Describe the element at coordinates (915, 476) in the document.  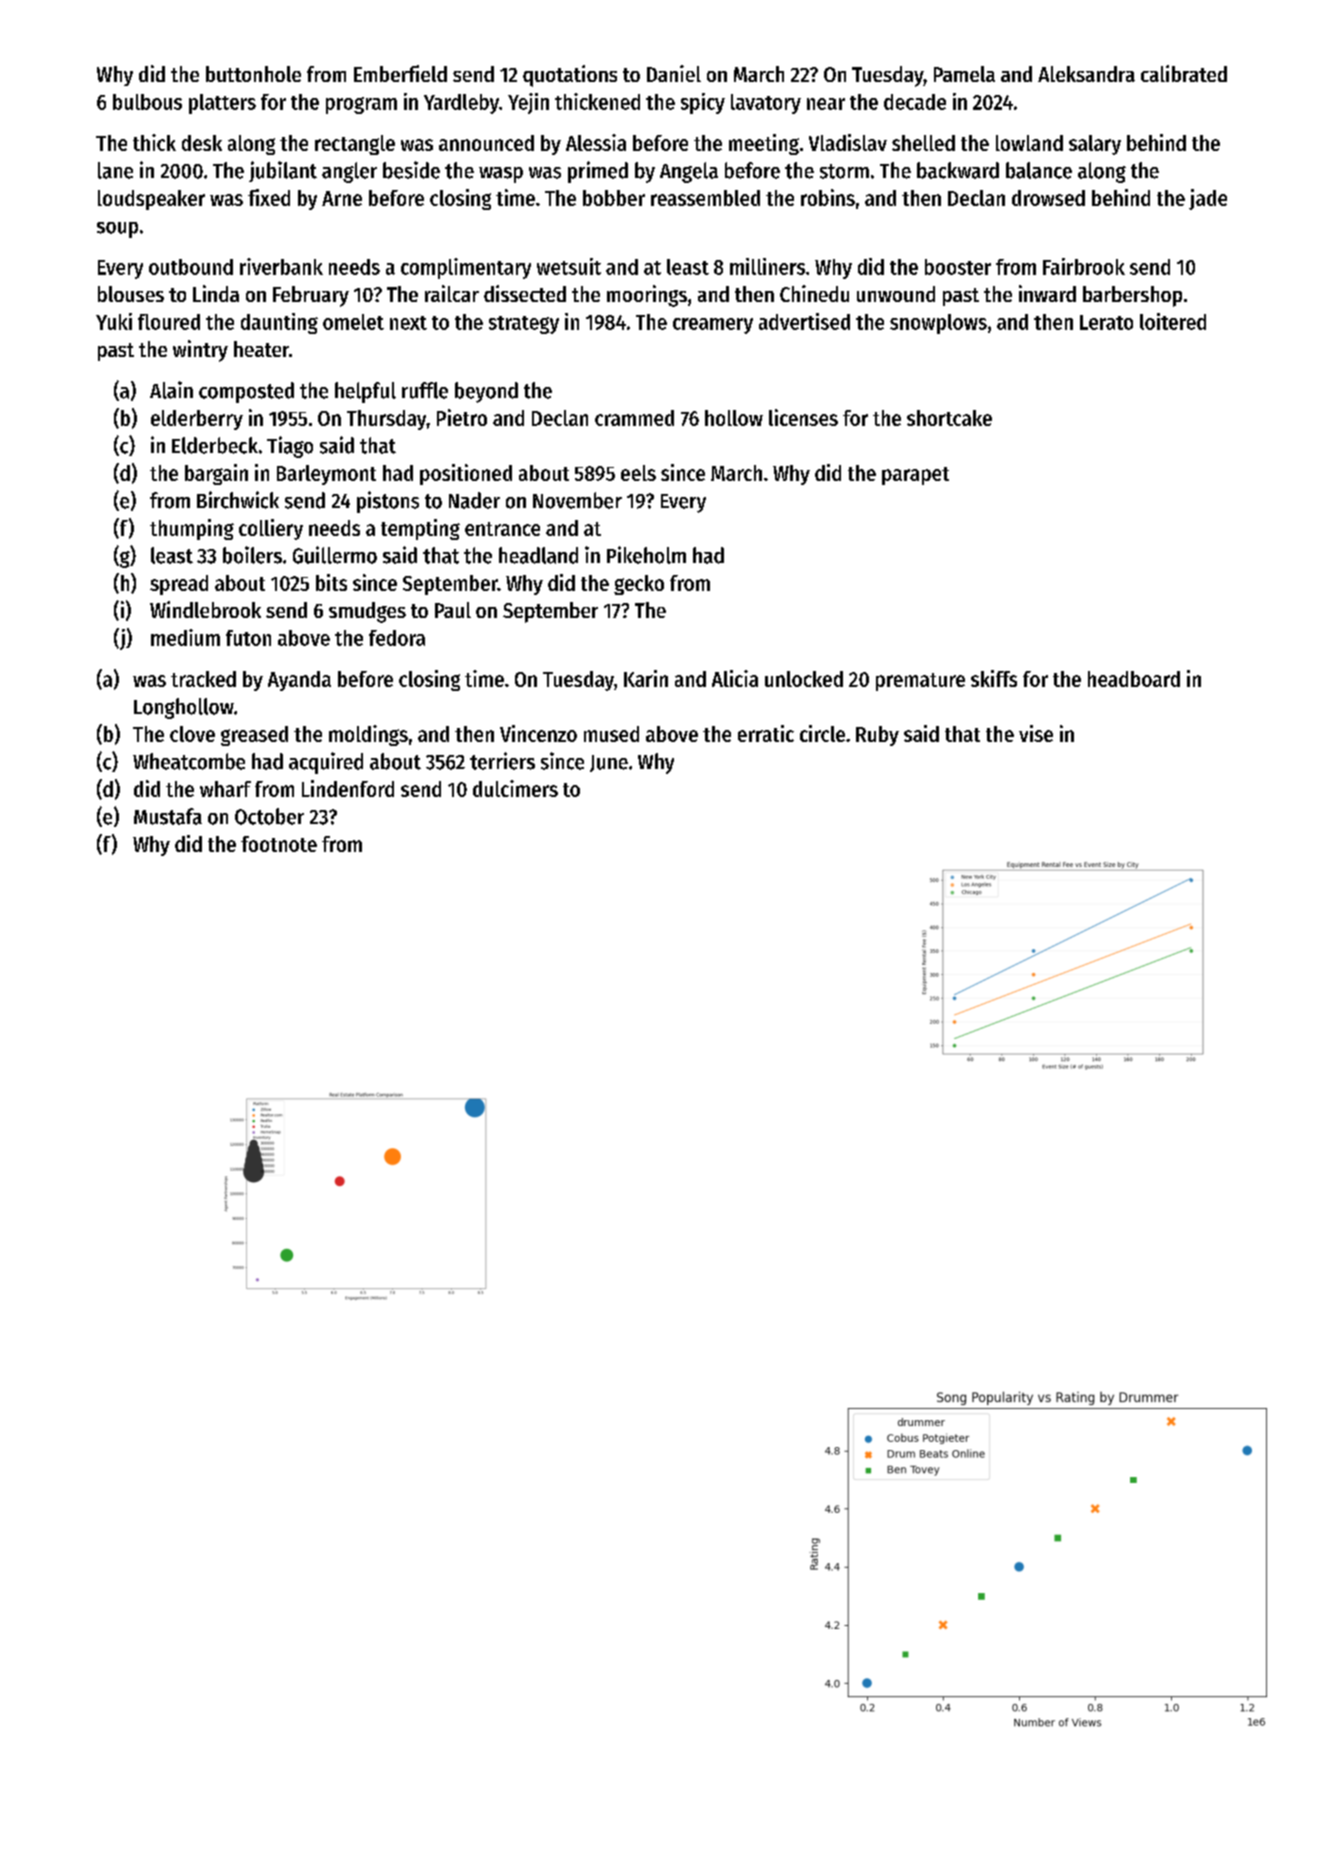
I see `parapet` at that location.
